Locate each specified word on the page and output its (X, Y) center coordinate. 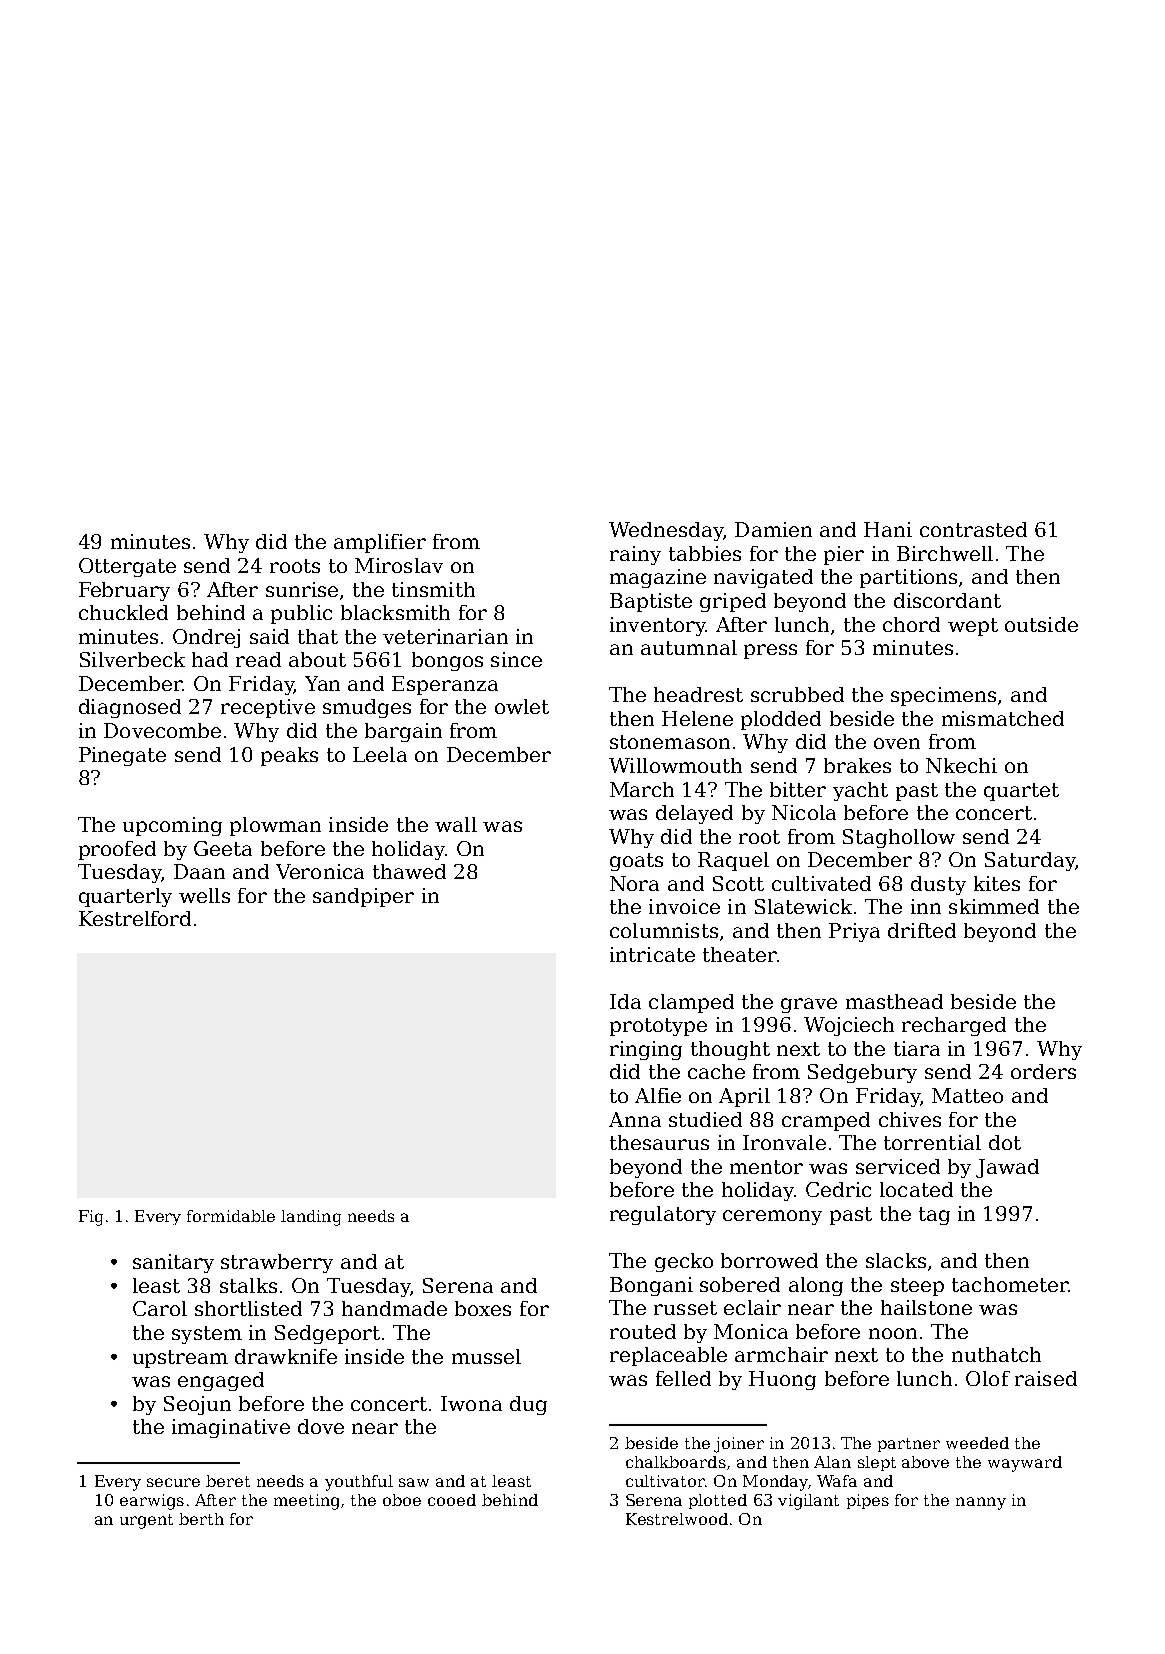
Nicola (804, 812)
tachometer (1010, 1284)
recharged (954, 1026)
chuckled (123, 612)
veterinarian (445, 636)
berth (201, 1519)
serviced (898, 1166)
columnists (664, 930)
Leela (380, 754)
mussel (486, 1356)
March (642, 789)
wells (204, 895)
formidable (231, 1216)
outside (1041, 624)
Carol (160, 1308)
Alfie (658, 1095)
